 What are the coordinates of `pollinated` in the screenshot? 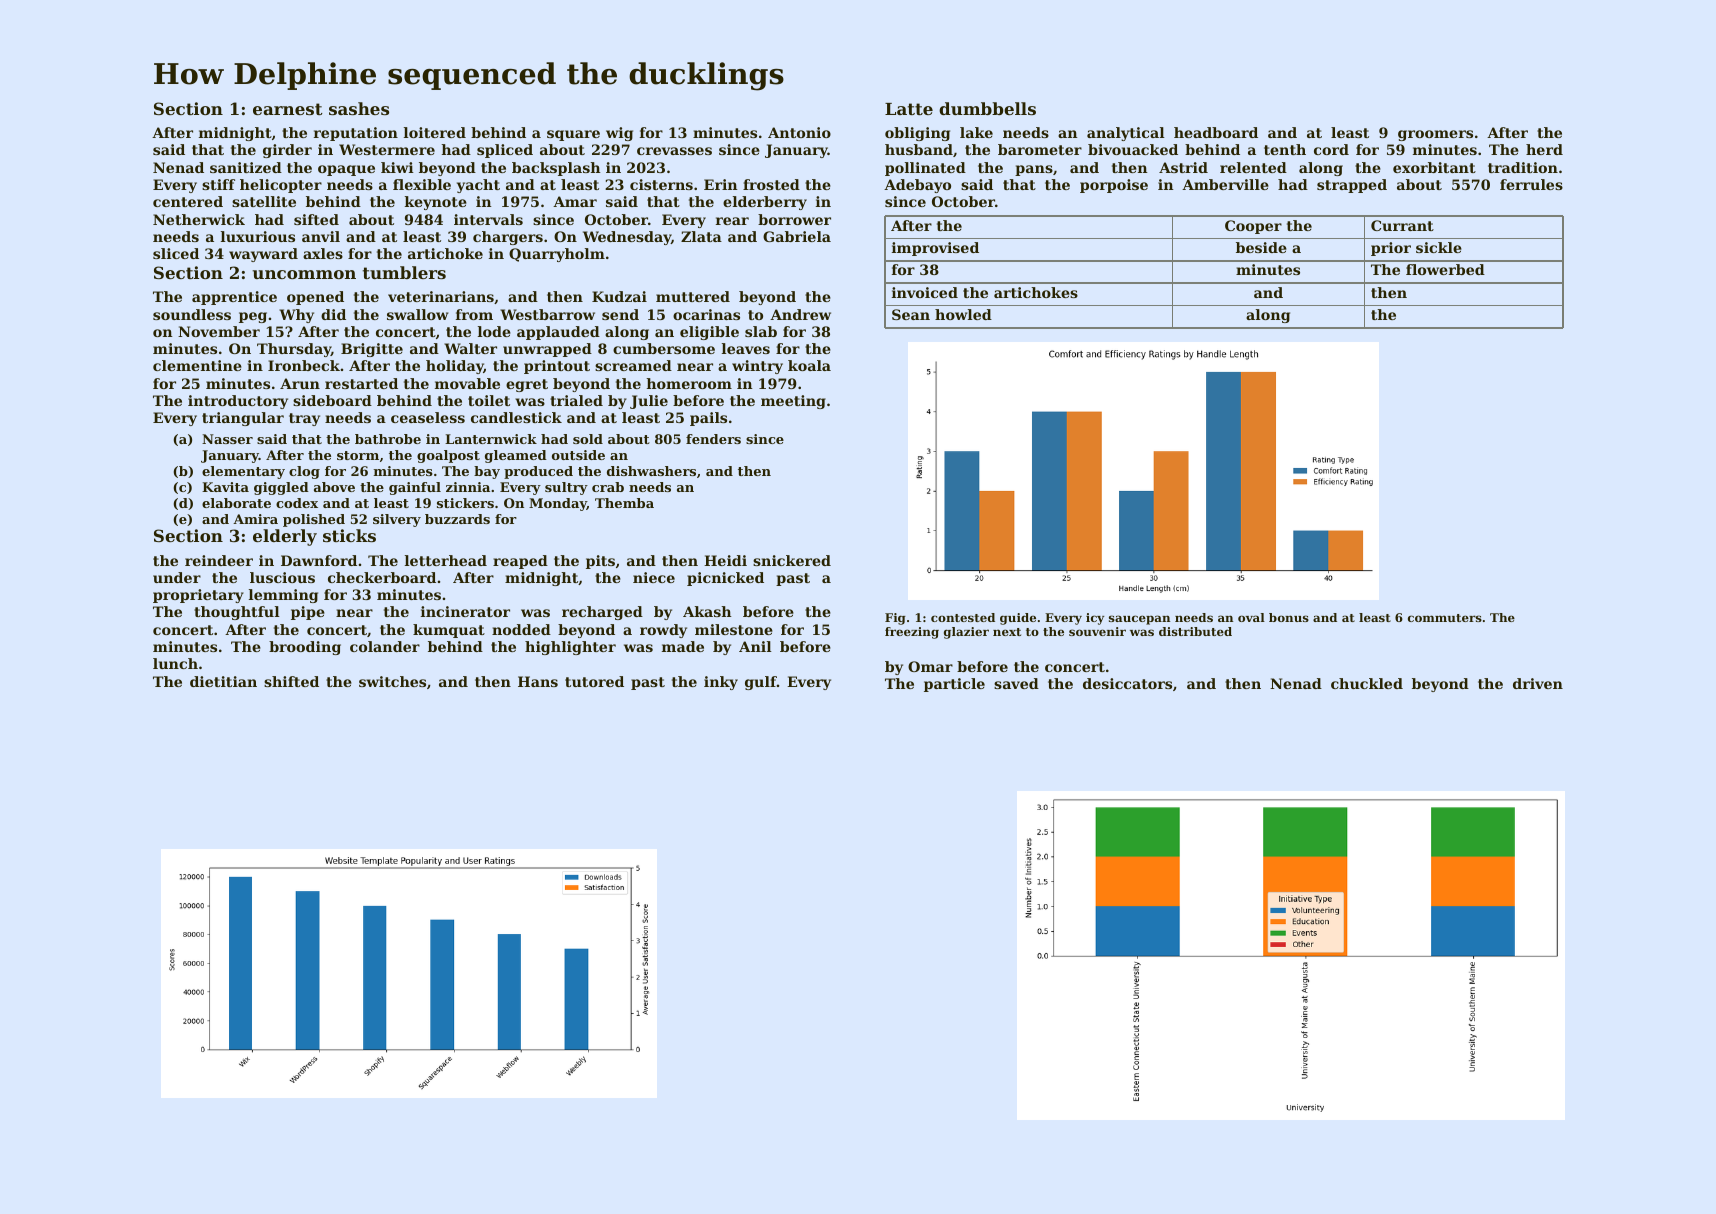 It's located at (925, 169).
